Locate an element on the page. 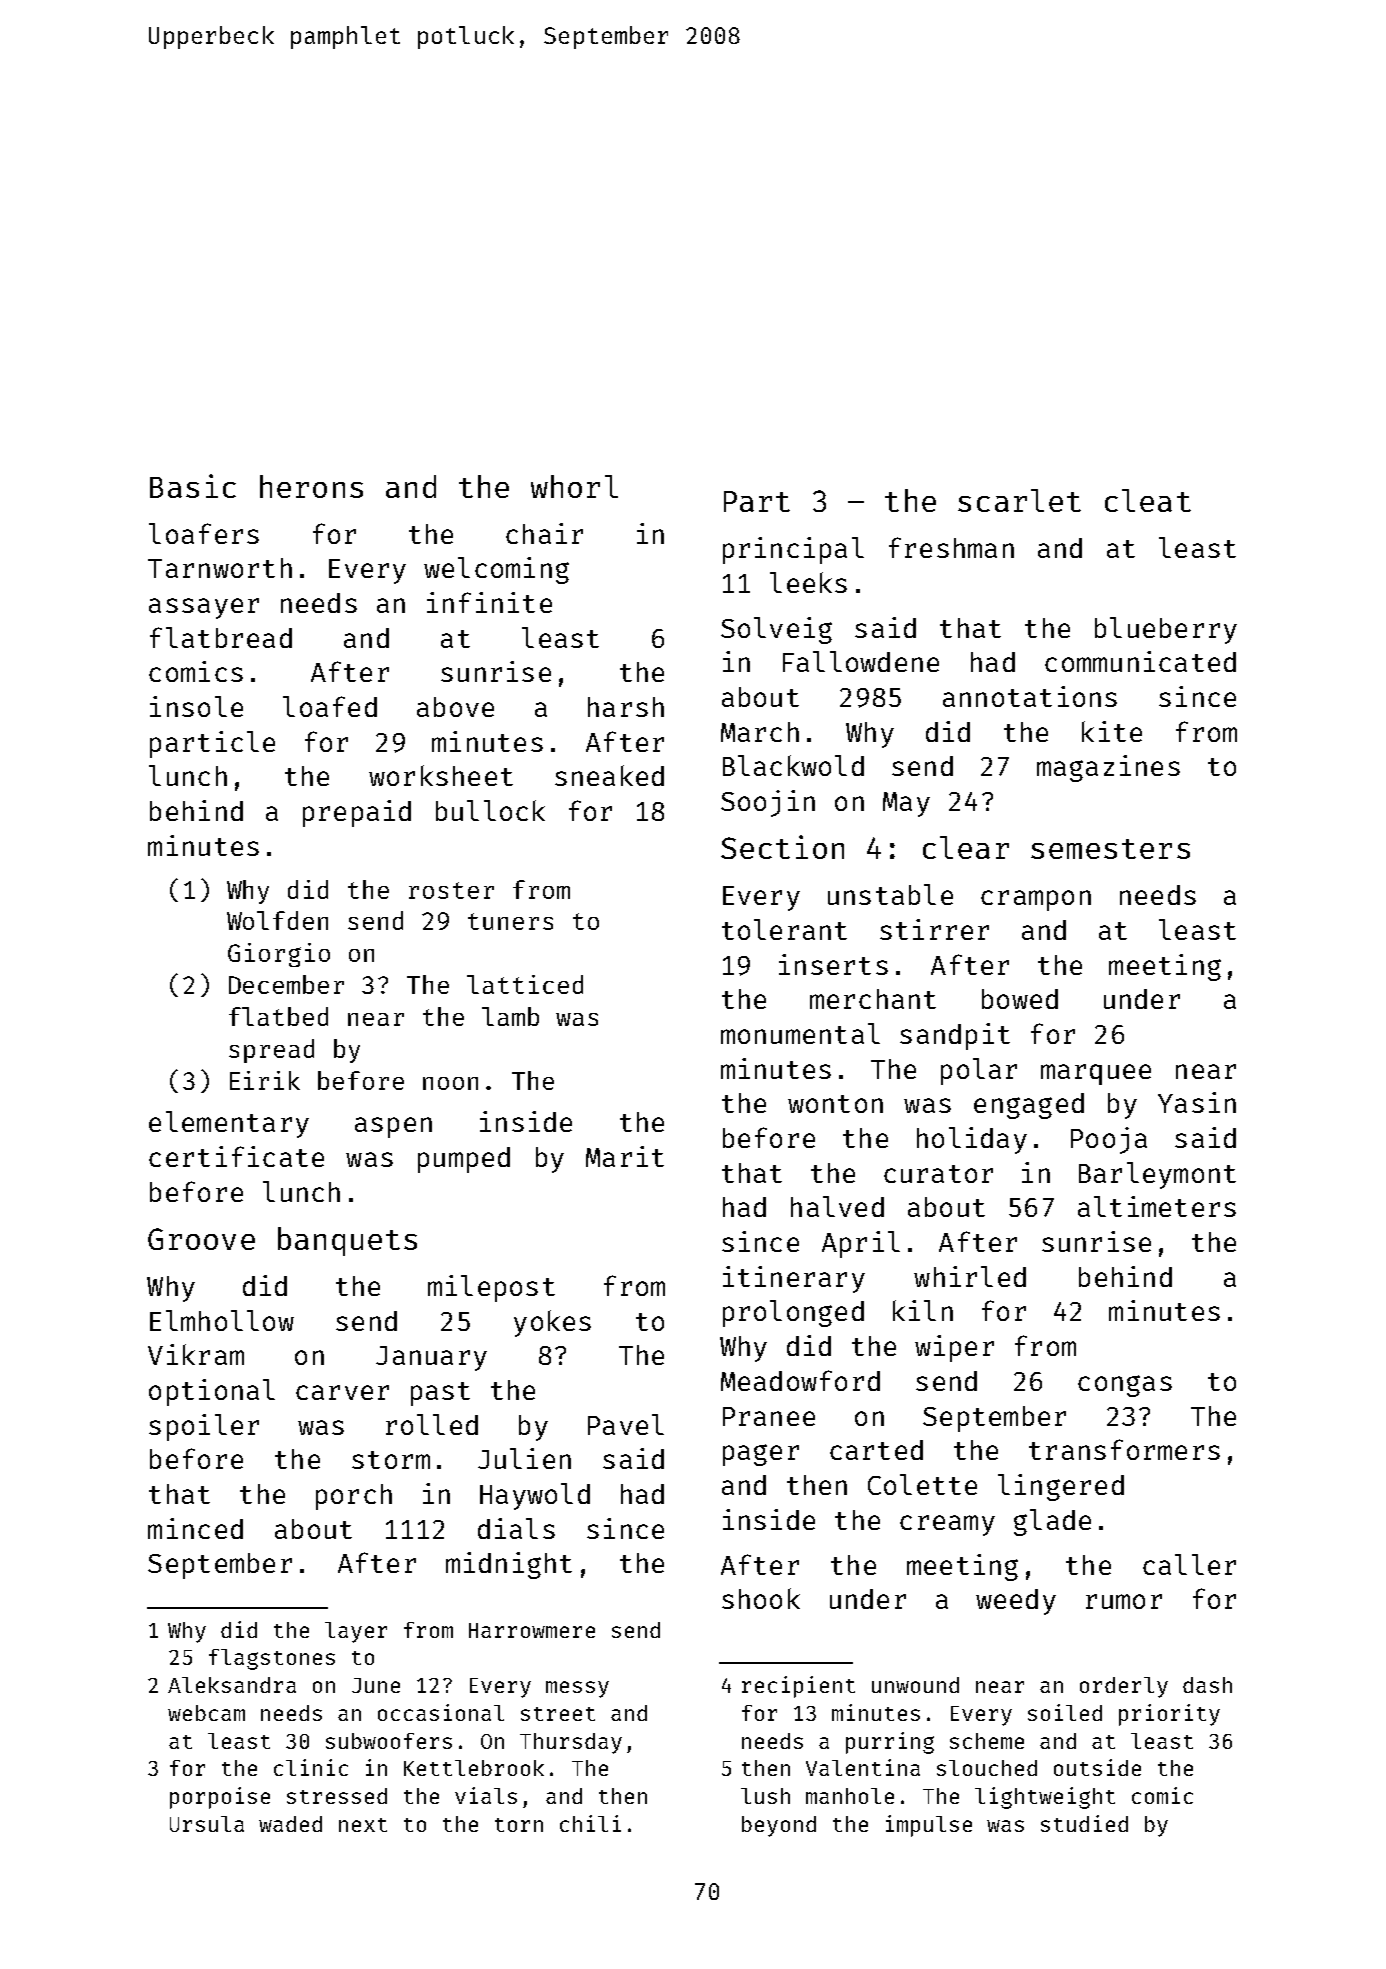  scarlet is located at coordinates (1019, 500).
